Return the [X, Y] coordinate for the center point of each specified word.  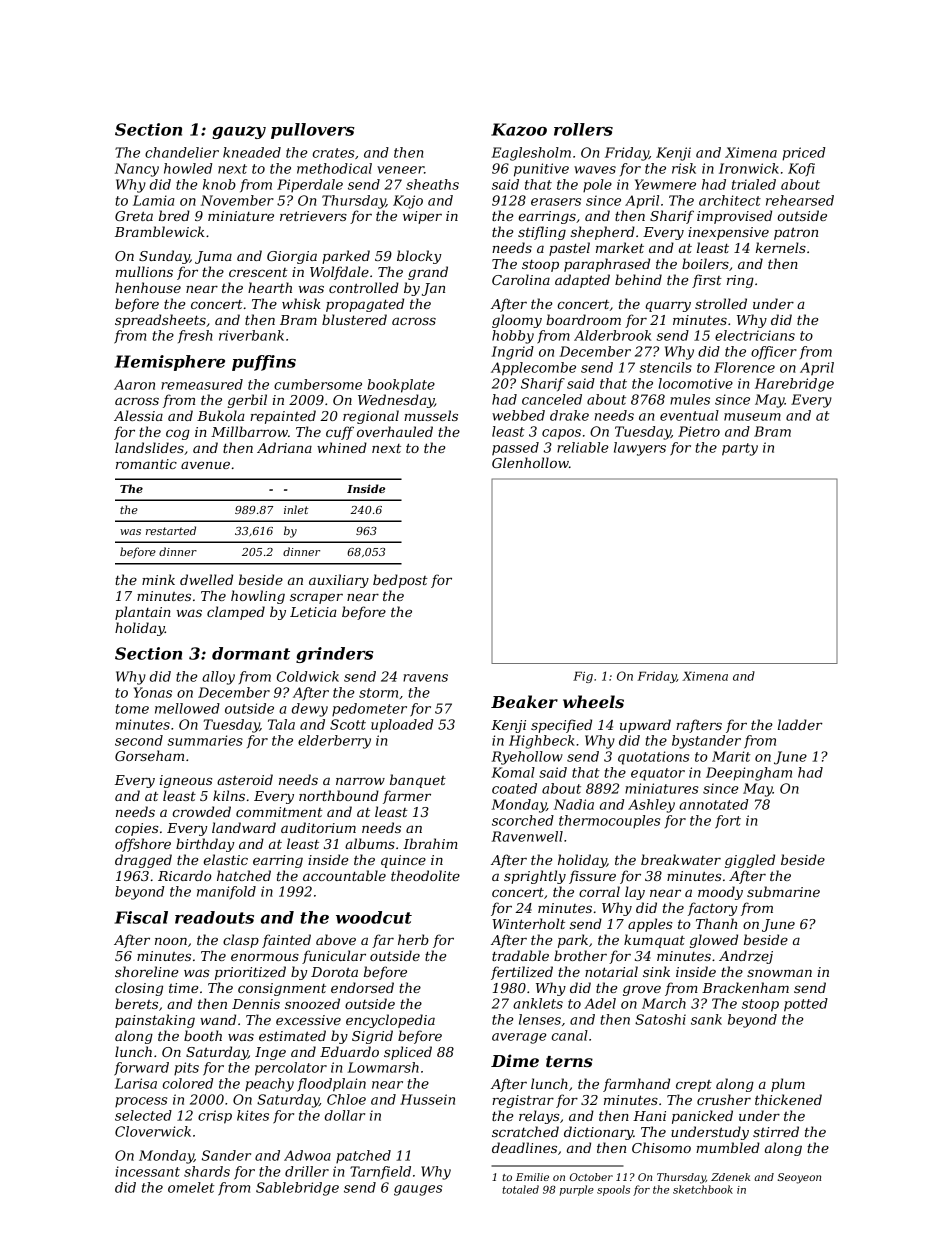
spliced [408, 1053]
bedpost [400, 581]
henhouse [148, 287]
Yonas [153, 692]
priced [803, 154]
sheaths [432, 184]
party [740, 449]
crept [694, 1086]
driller [307, 1171]
